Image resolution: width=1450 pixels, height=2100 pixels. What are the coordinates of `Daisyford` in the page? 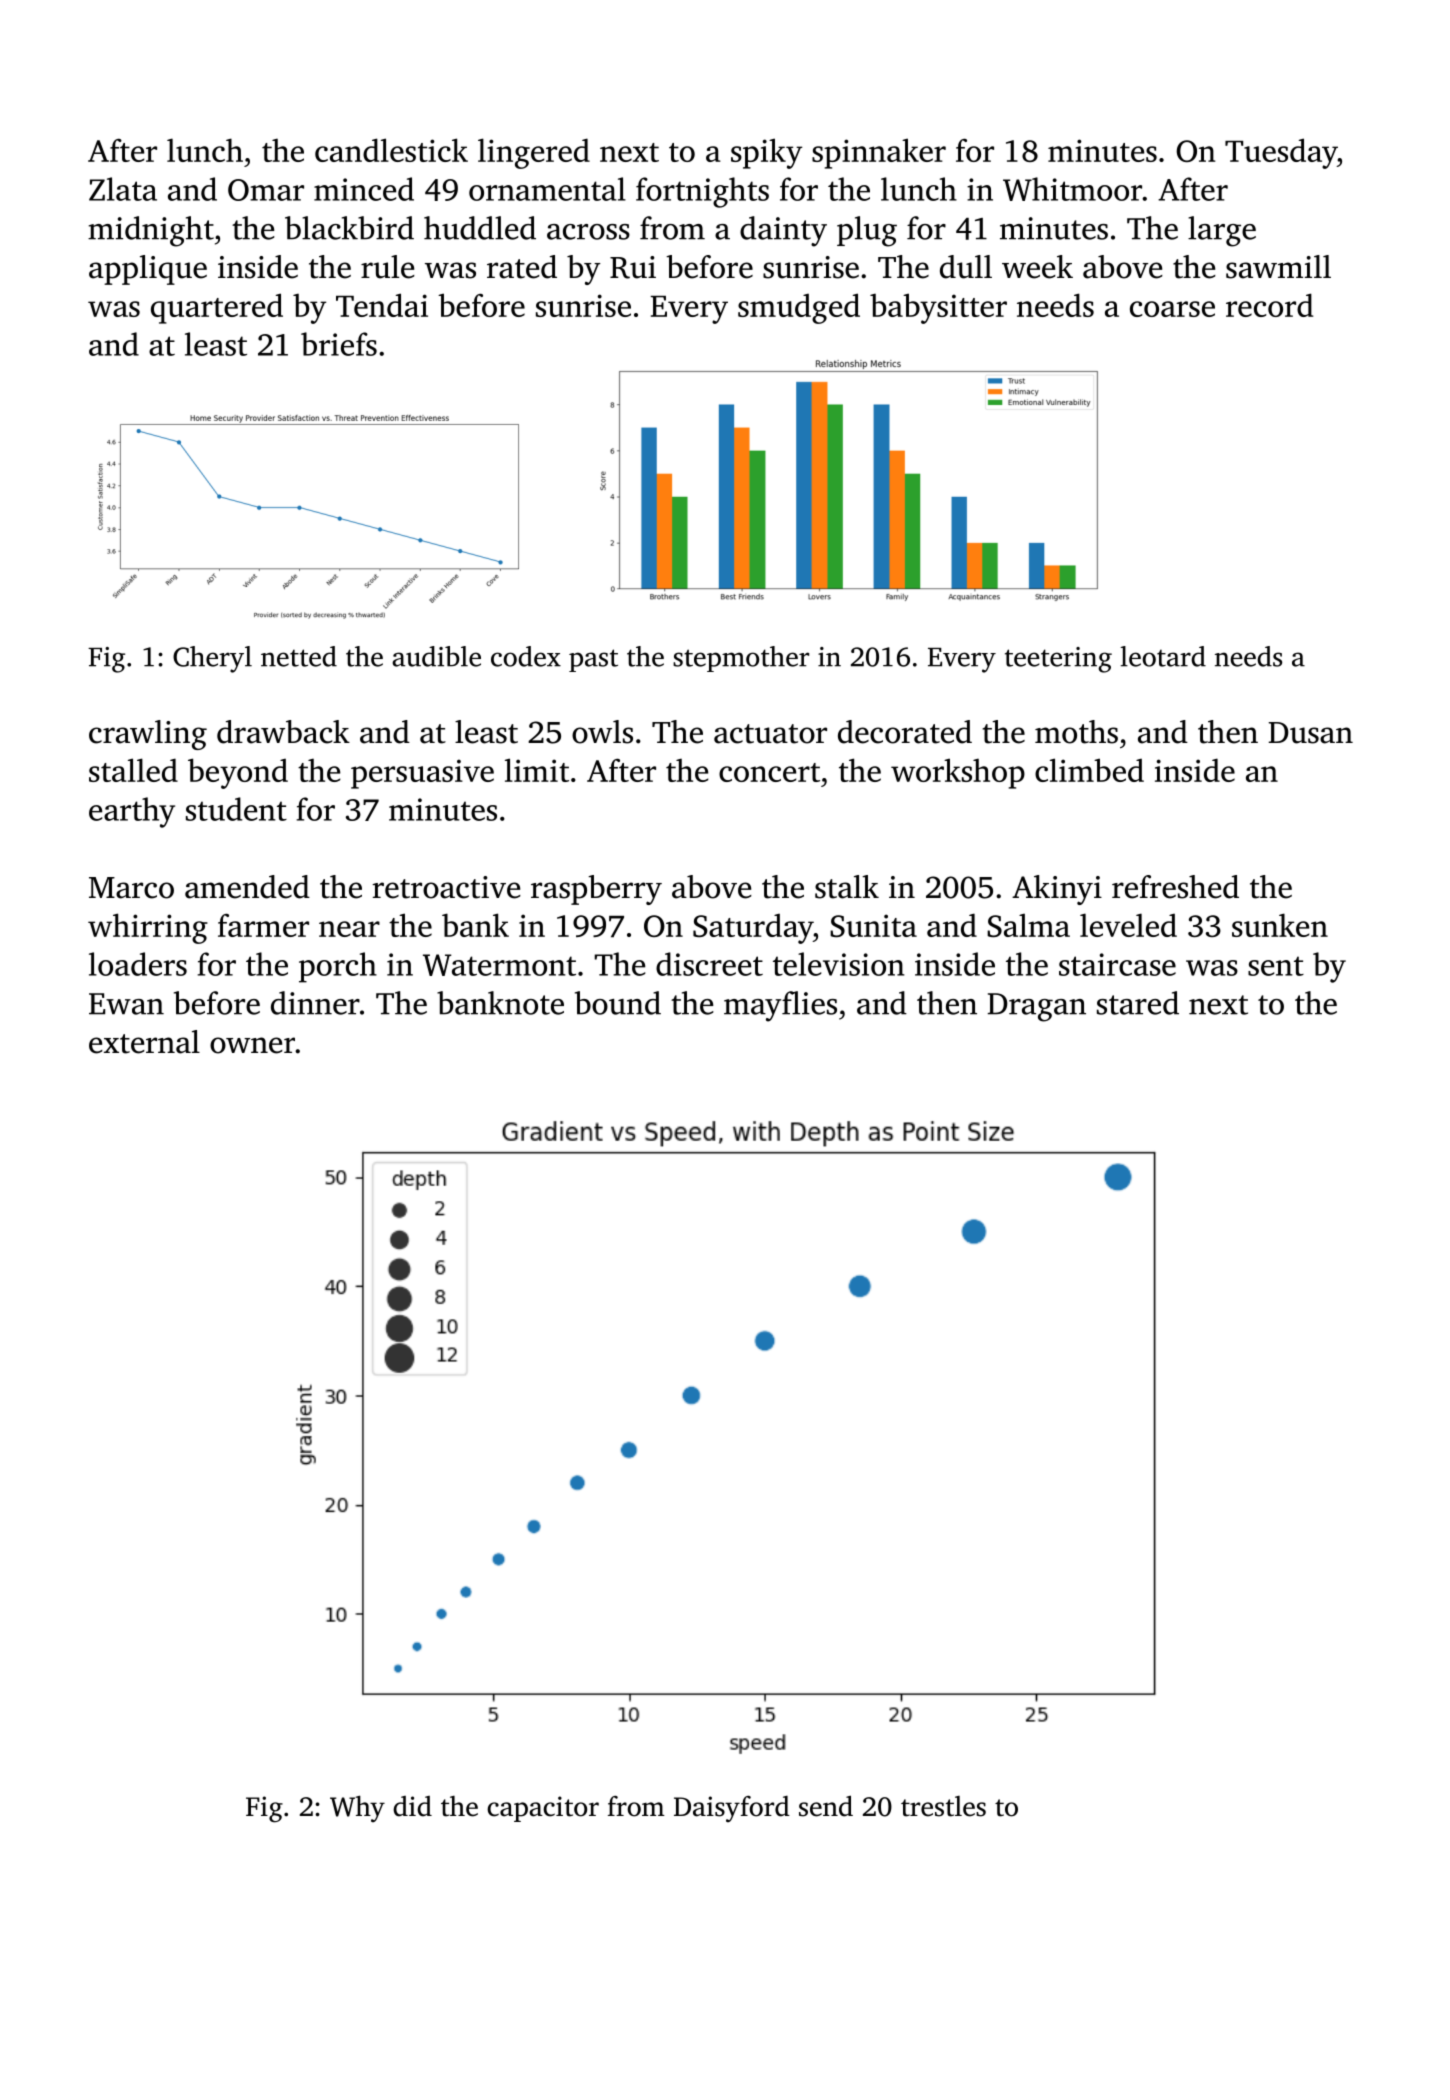 It's located at (732, 1809).
